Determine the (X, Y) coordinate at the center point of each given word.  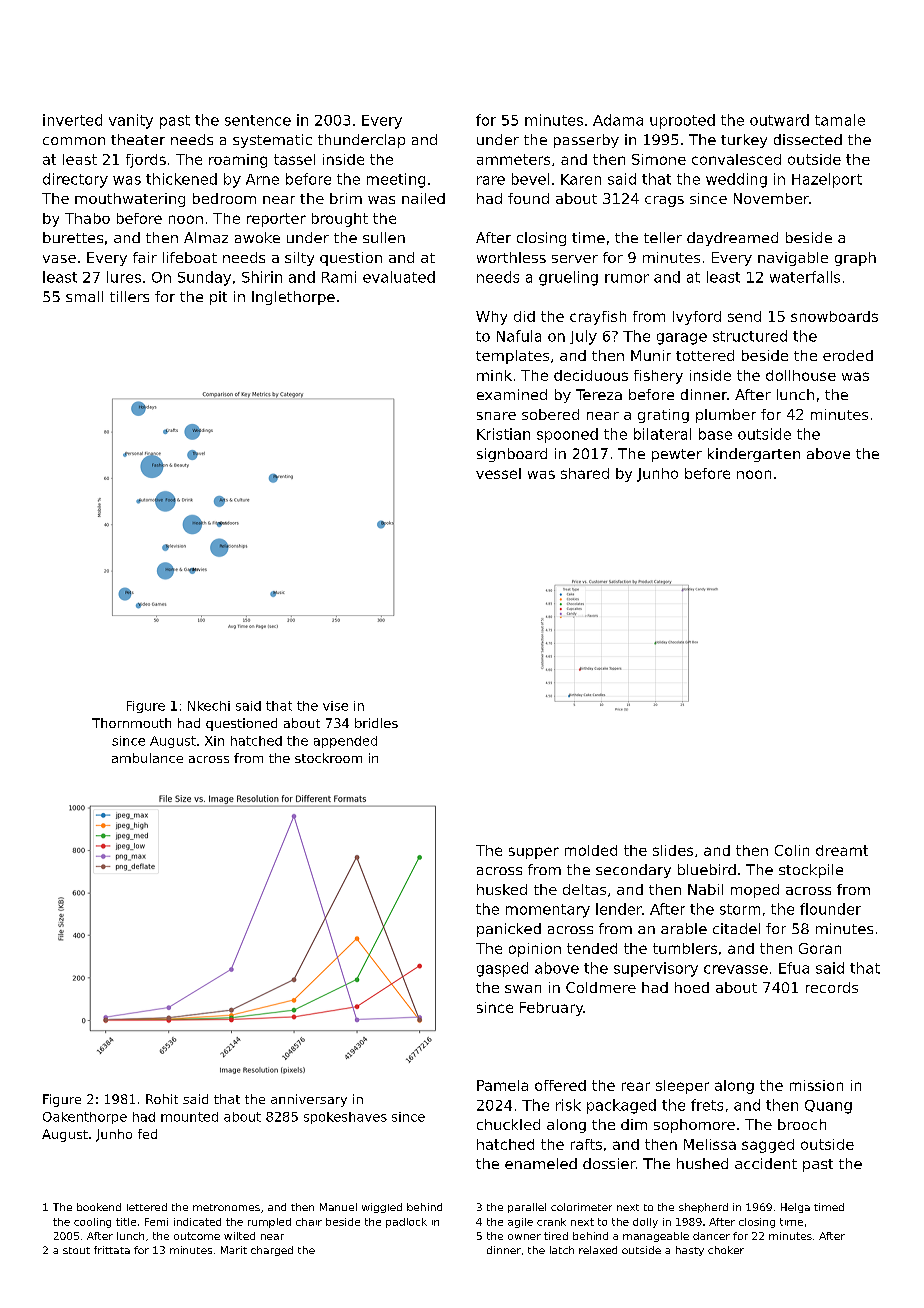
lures (124, 277)
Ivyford (697, 318)
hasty (690, 1251)
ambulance (147, 758)
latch (562, 1250)
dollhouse (801, 375)
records (832, 987)
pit (218, 298)
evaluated (399, 277)
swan (523, 989)
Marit (234, 1250)
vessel (498, 473)
